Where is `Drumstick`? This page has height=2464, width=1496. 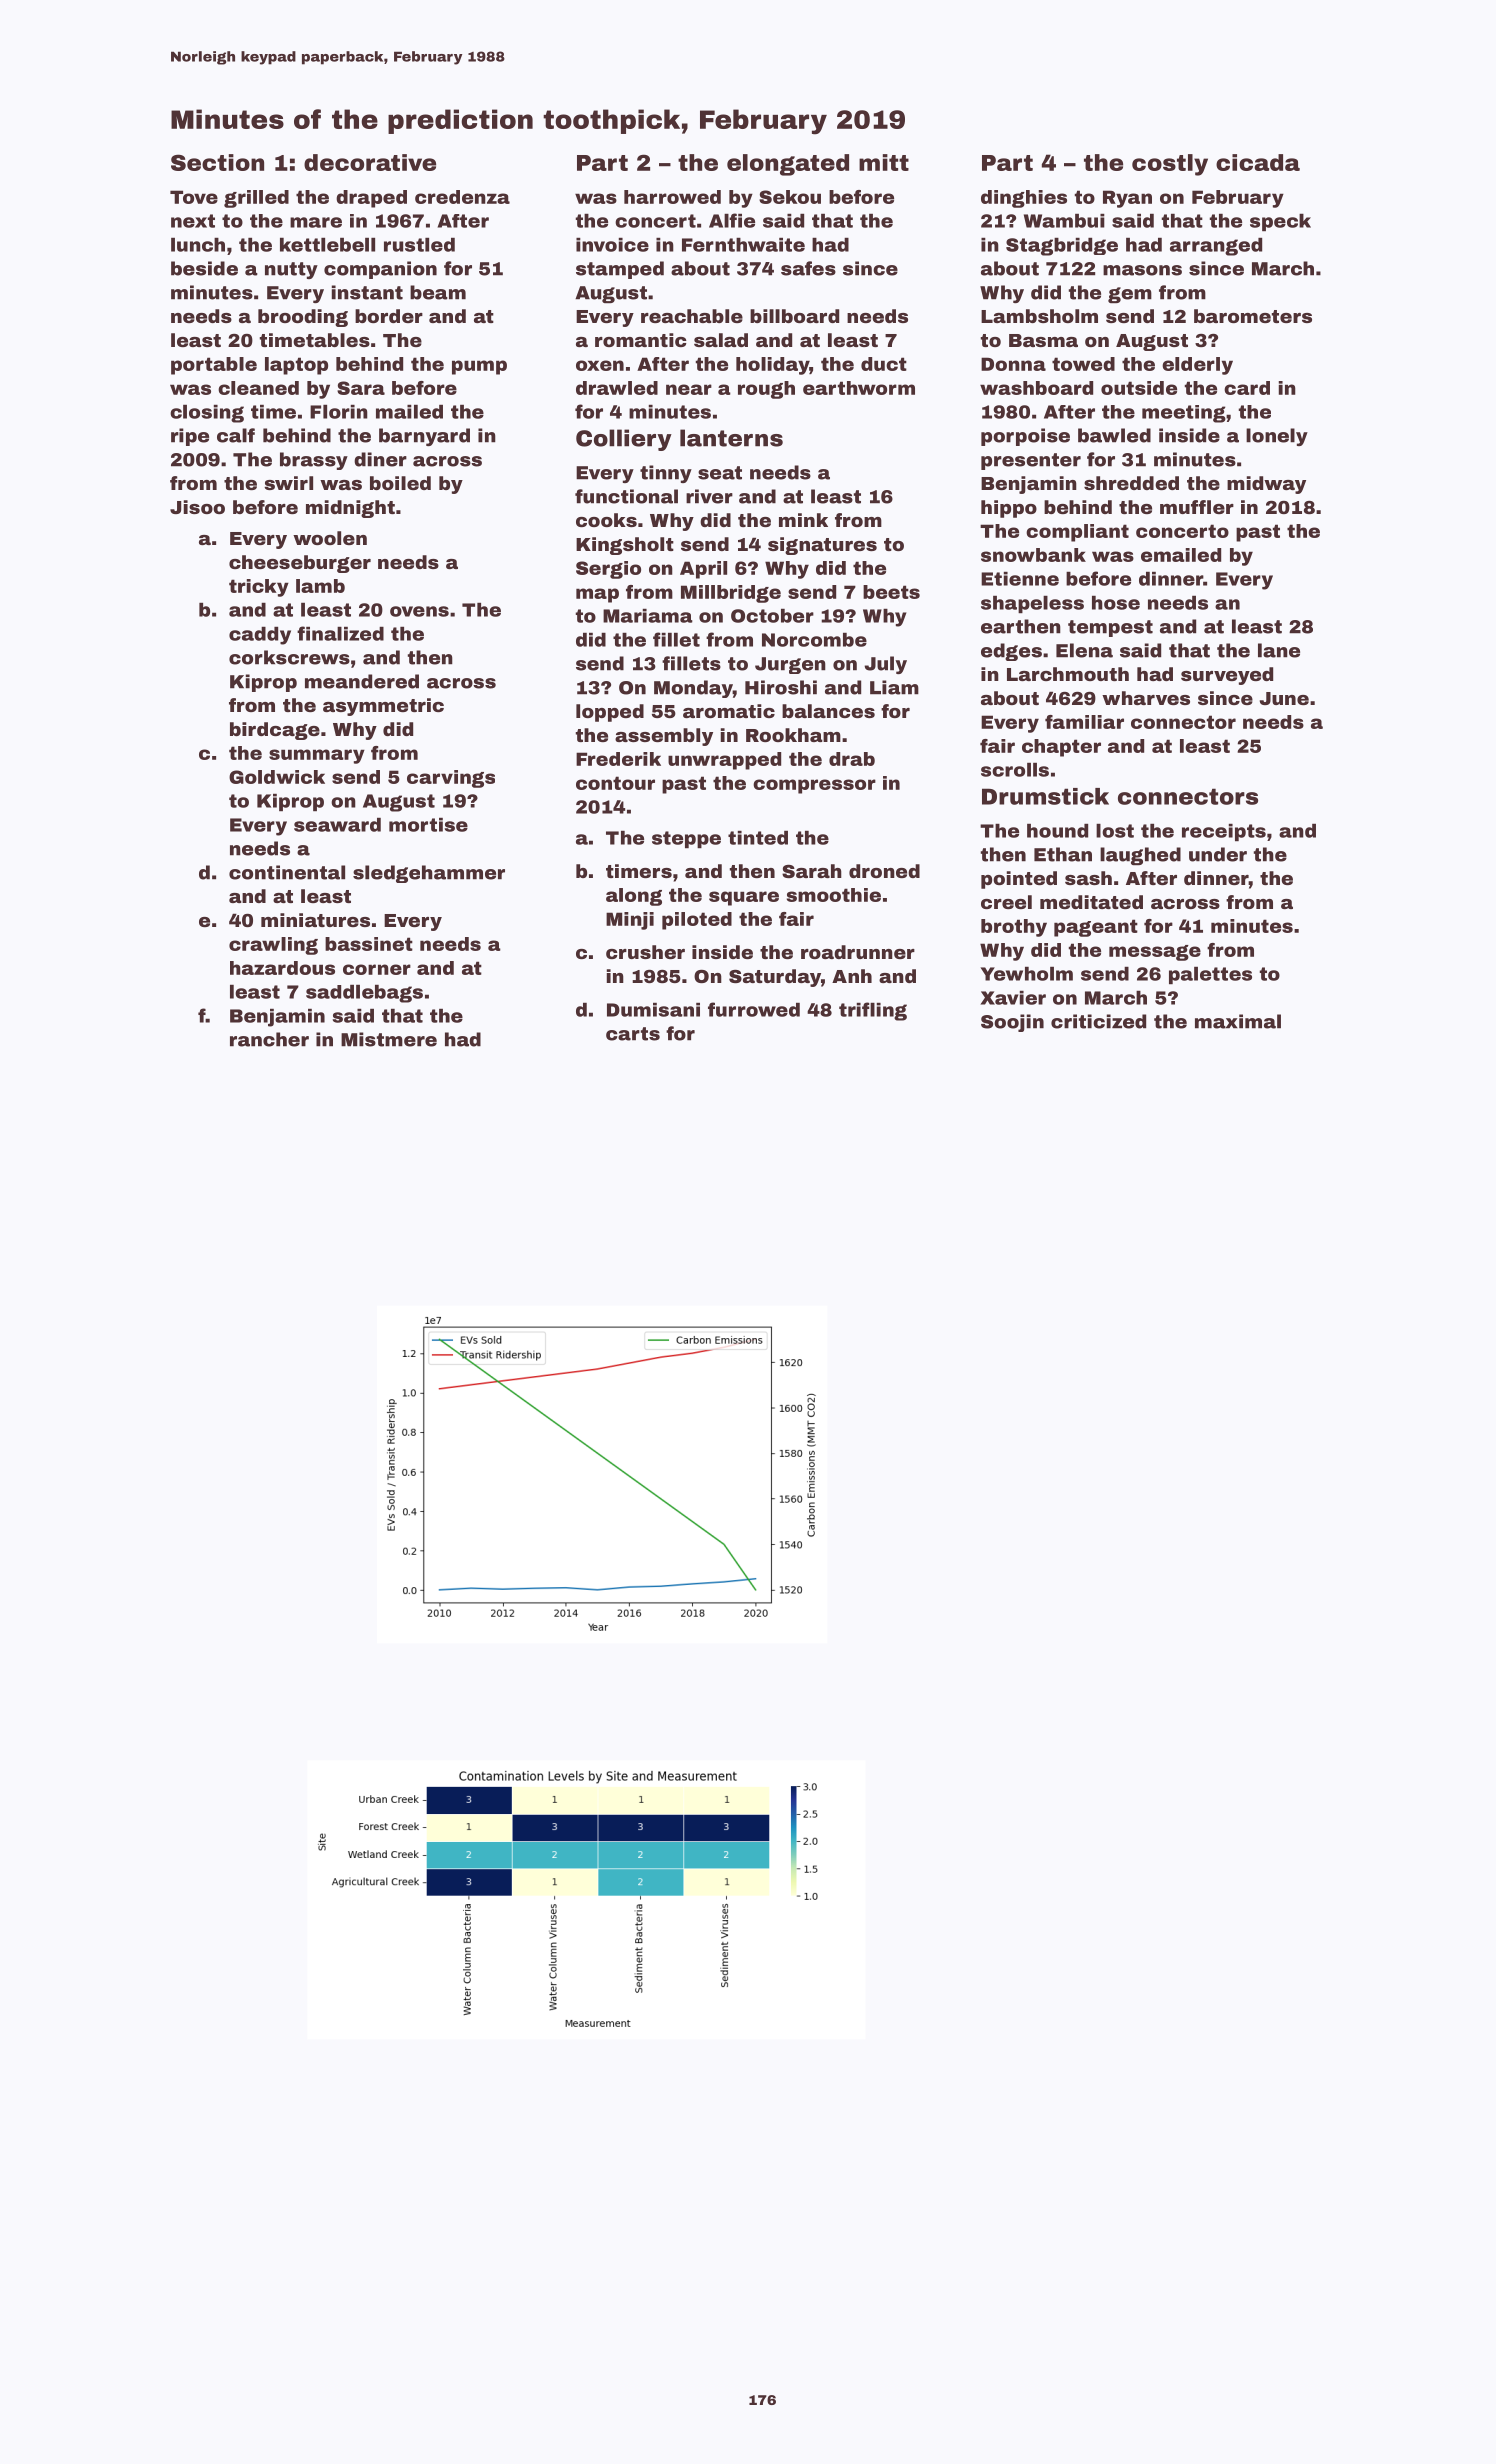
Drumstick is located at coordinates (1045, 796).
